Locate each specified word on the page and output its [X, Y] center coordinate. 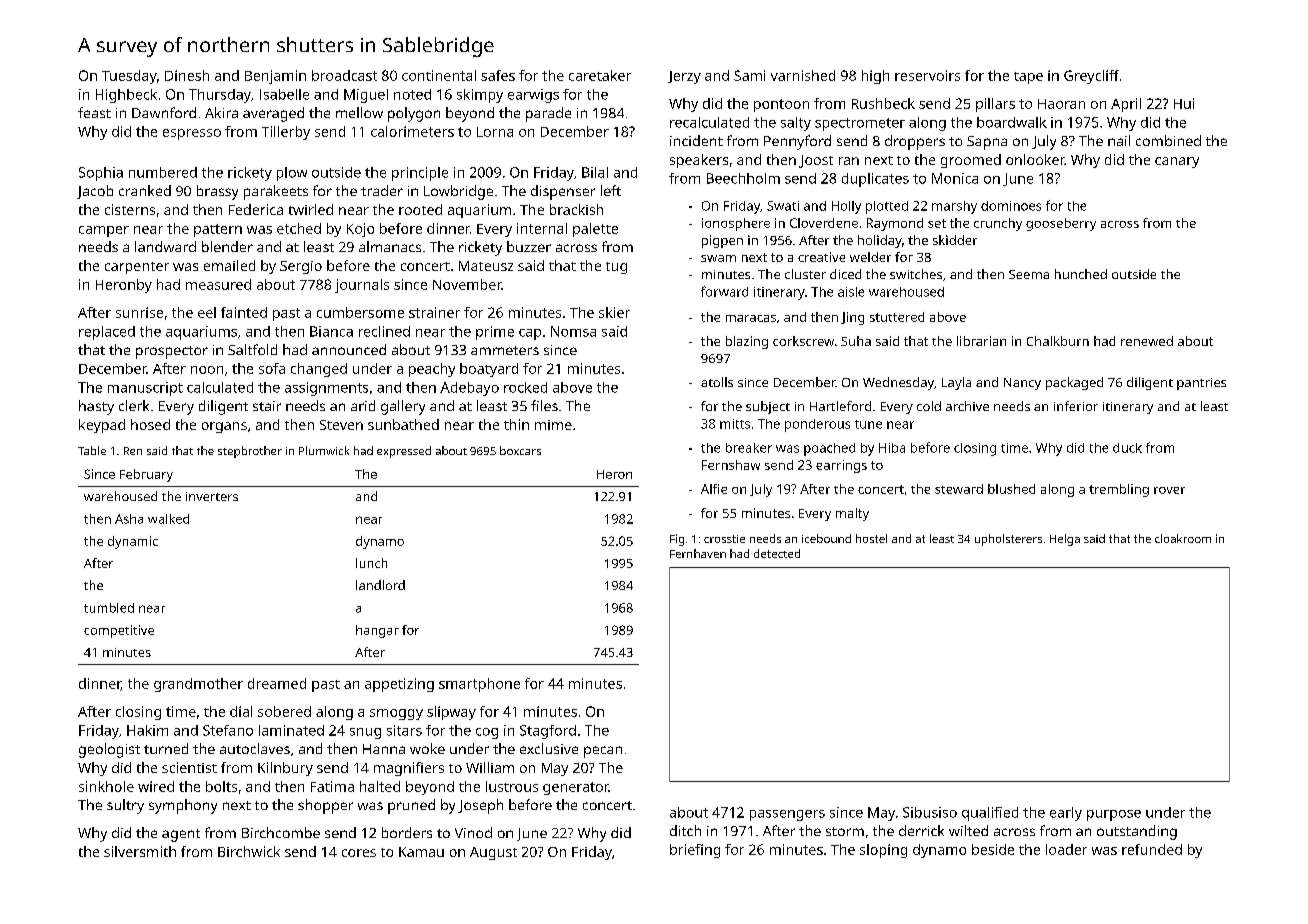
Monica [955, 178]
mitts [735, 424]
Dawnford [164, 112]
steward [959, 489]
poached [829, 449]
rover [1169, 490]
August [493, 853]
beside [993, 849]
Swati [783, 206]
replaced [107, 333]
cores [359, 853]
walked [168, 519]
